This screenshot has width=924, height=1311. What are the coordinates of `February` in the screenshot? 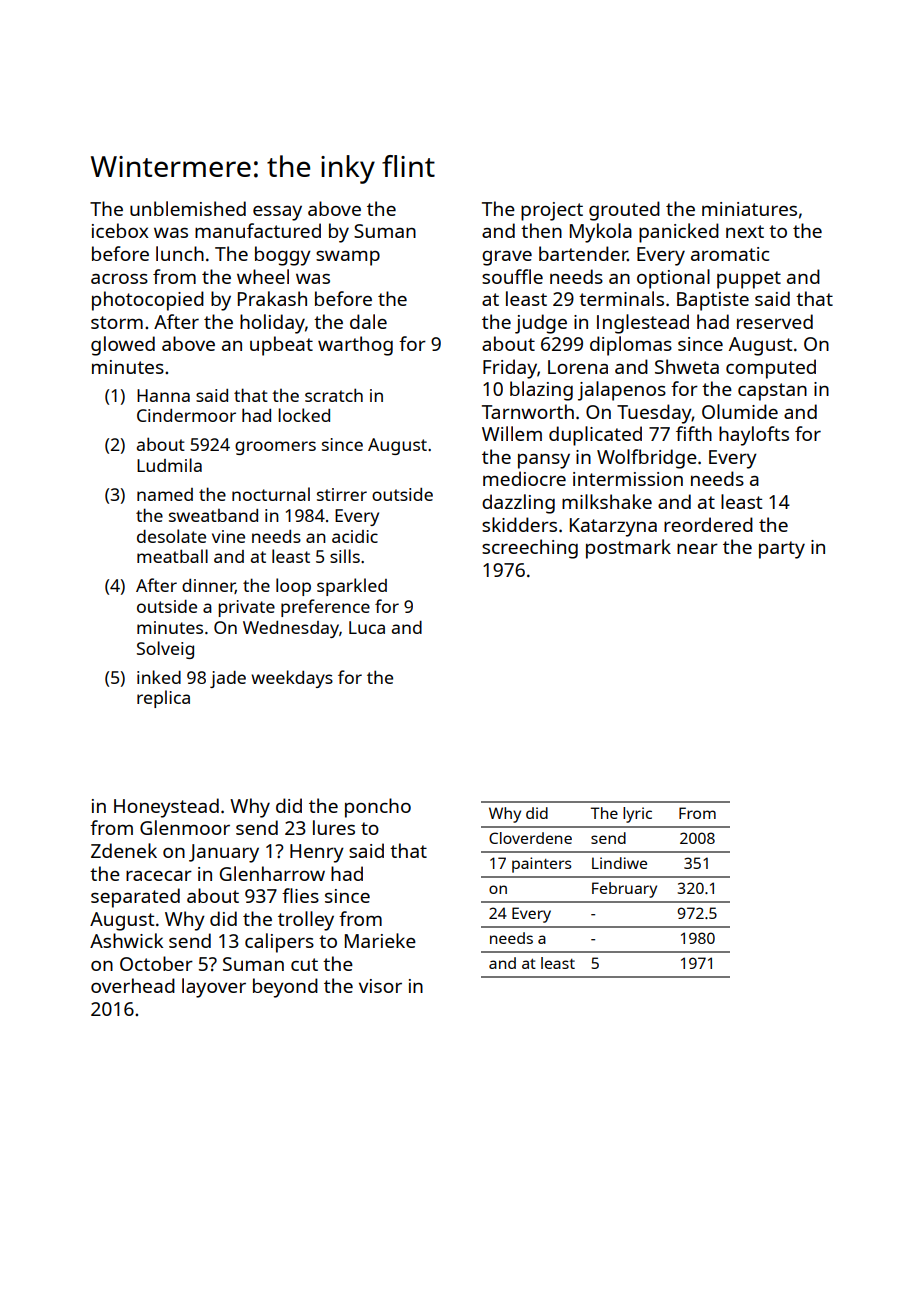 It's located at (624, 890).
